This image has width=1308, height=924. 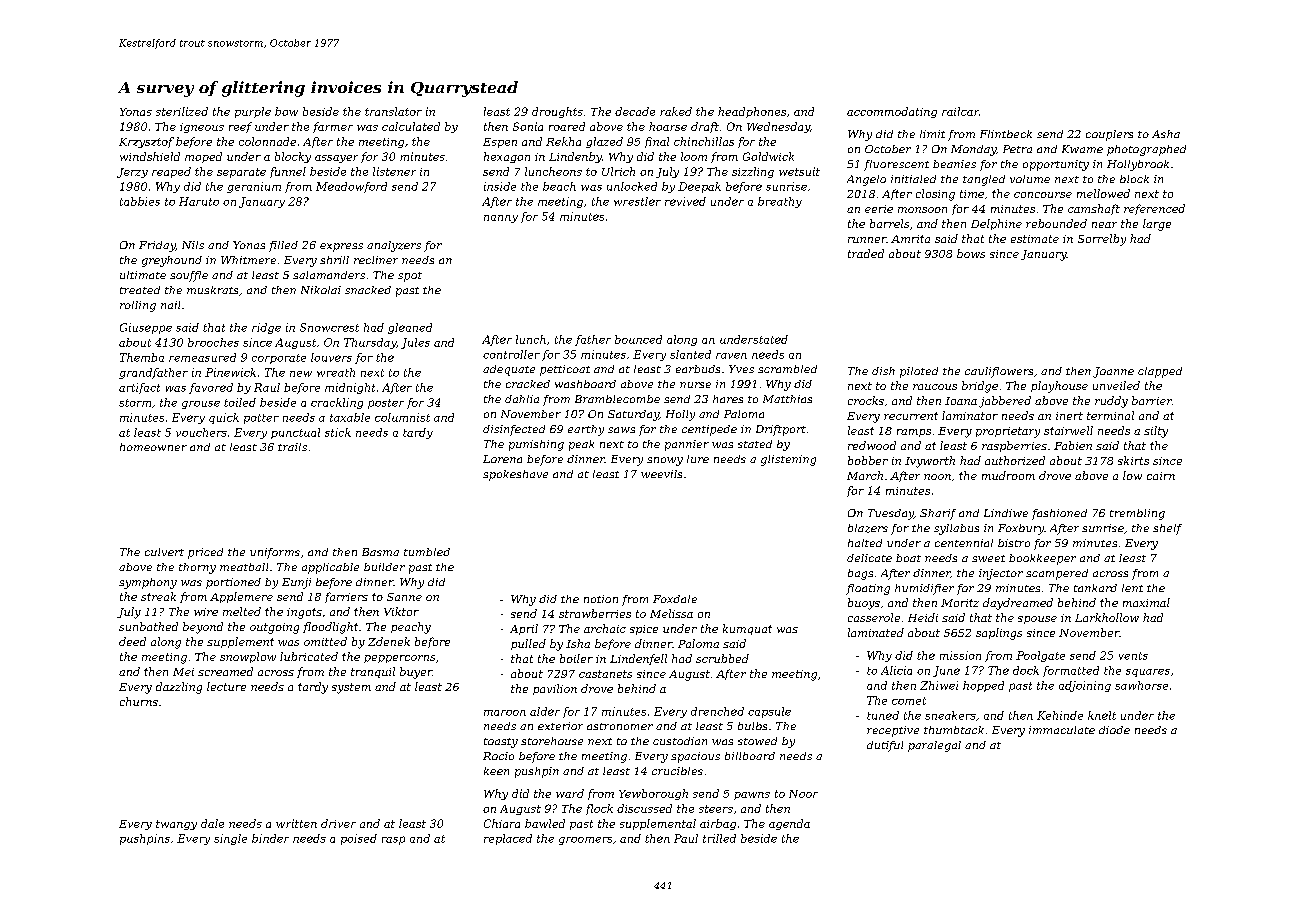 What do you see at coordinates (283, 246) in the image?
I see `filled` at bounding box center [283, 246].
